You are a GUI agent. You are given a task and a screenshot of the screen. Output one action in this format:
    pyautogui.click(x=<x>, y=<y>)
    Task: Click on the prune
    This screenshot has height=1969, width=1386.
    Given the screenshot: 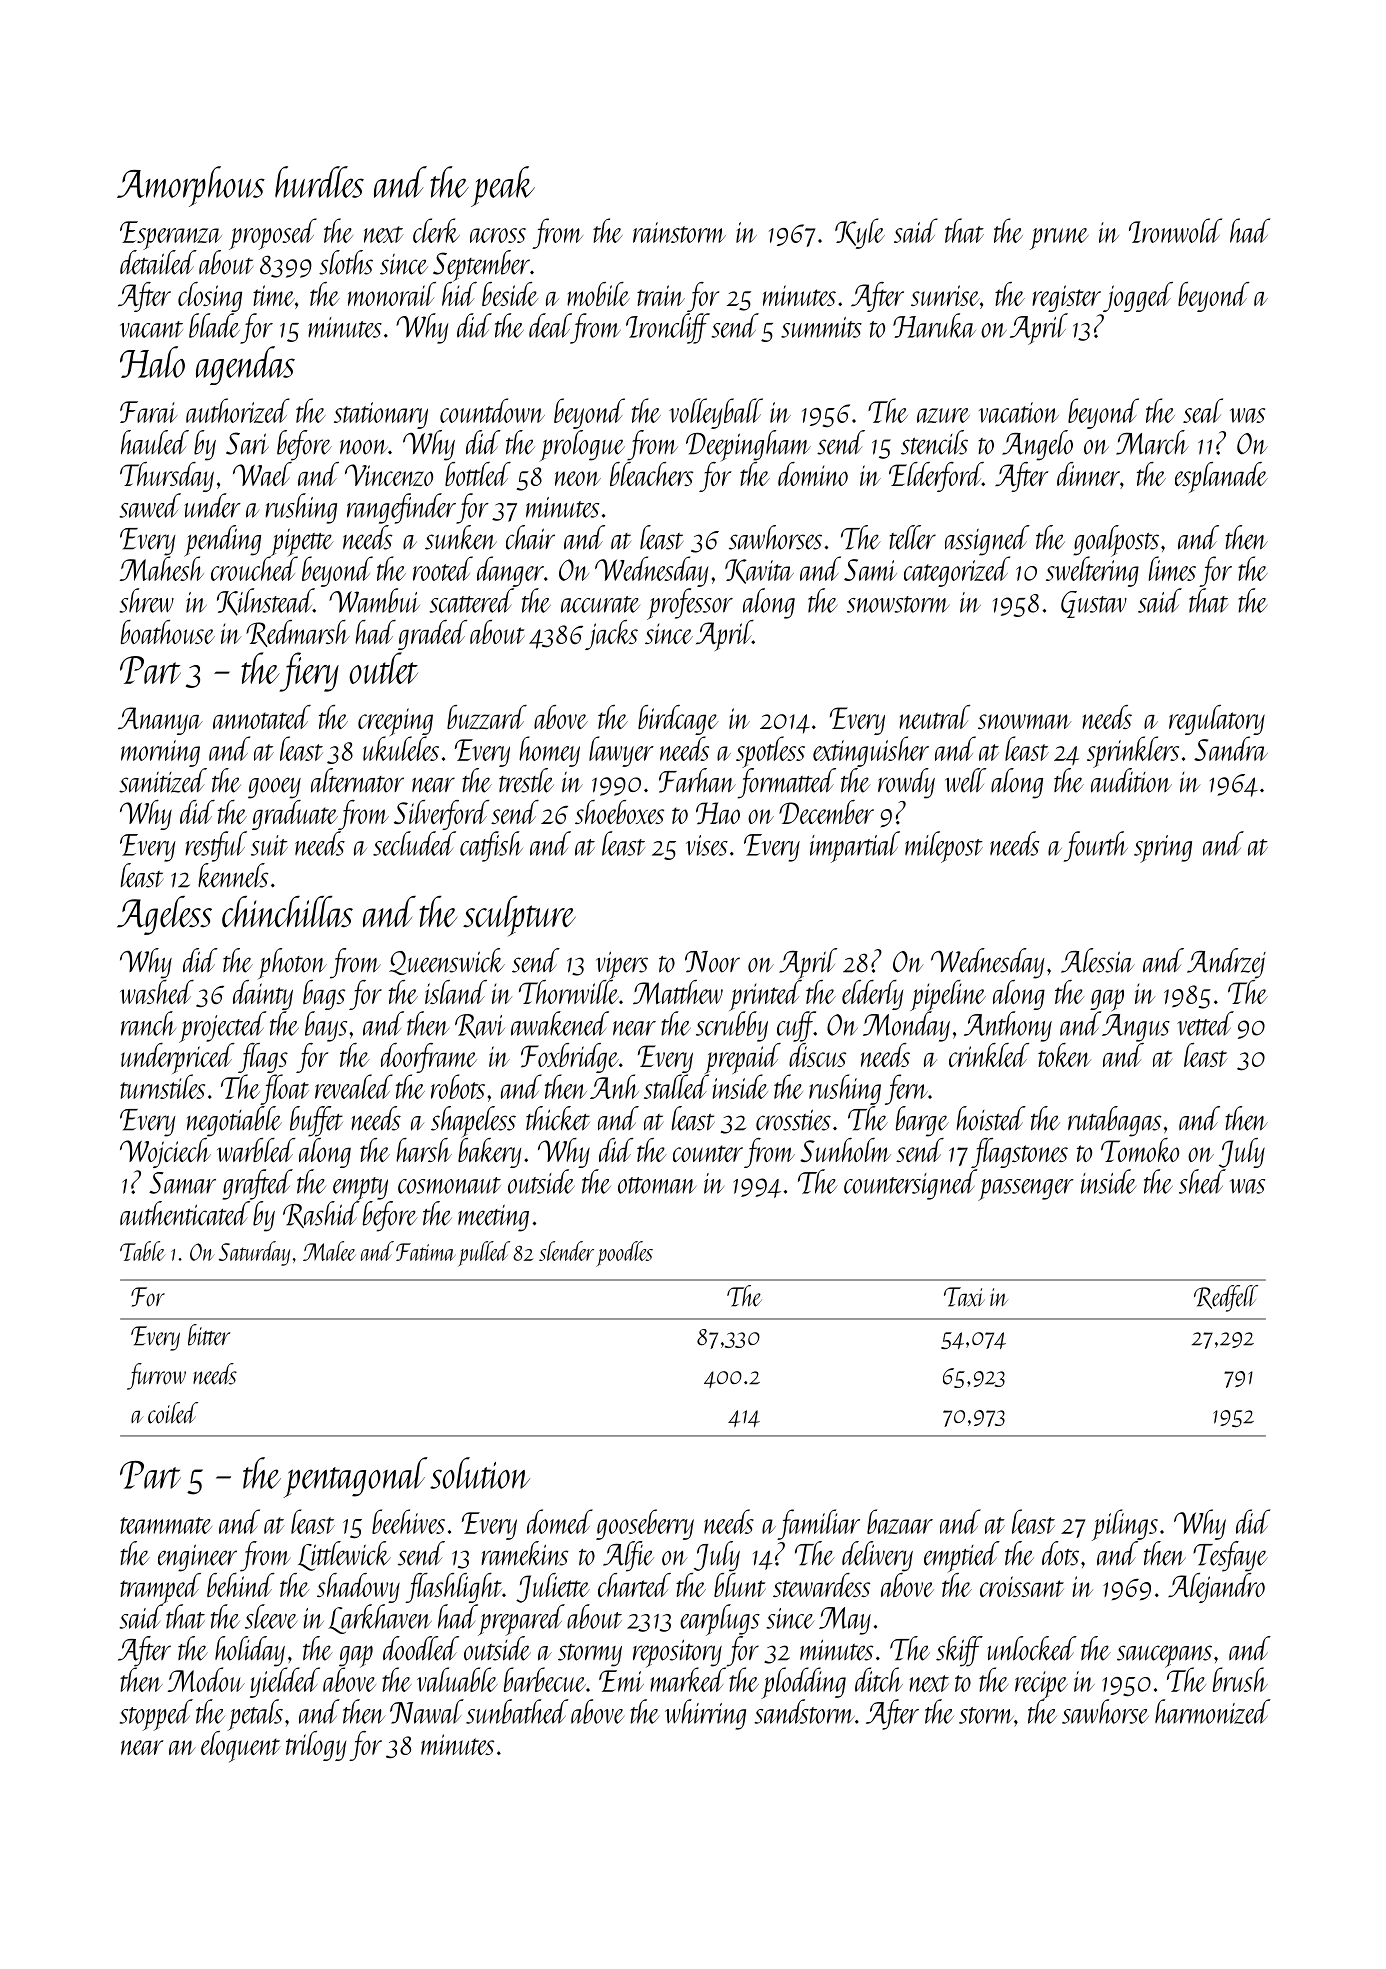 What is the action you would take?
    pyautogui.click(x=1059, y=239)
